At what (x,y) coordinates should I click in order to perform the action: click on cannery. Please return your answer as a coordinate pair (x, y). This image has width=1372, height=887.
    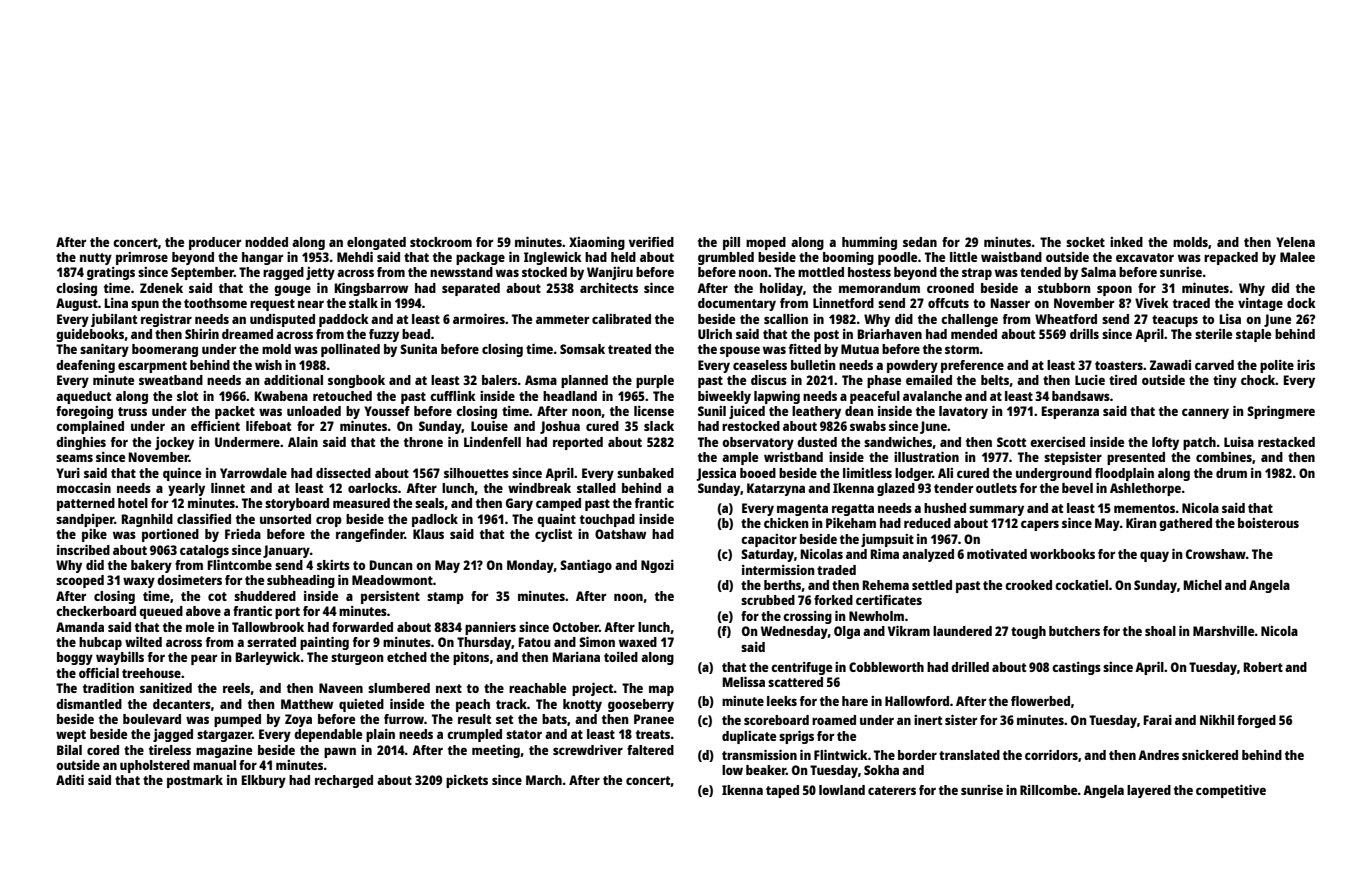
    Looking at the image, I should click on (1205, 413).
